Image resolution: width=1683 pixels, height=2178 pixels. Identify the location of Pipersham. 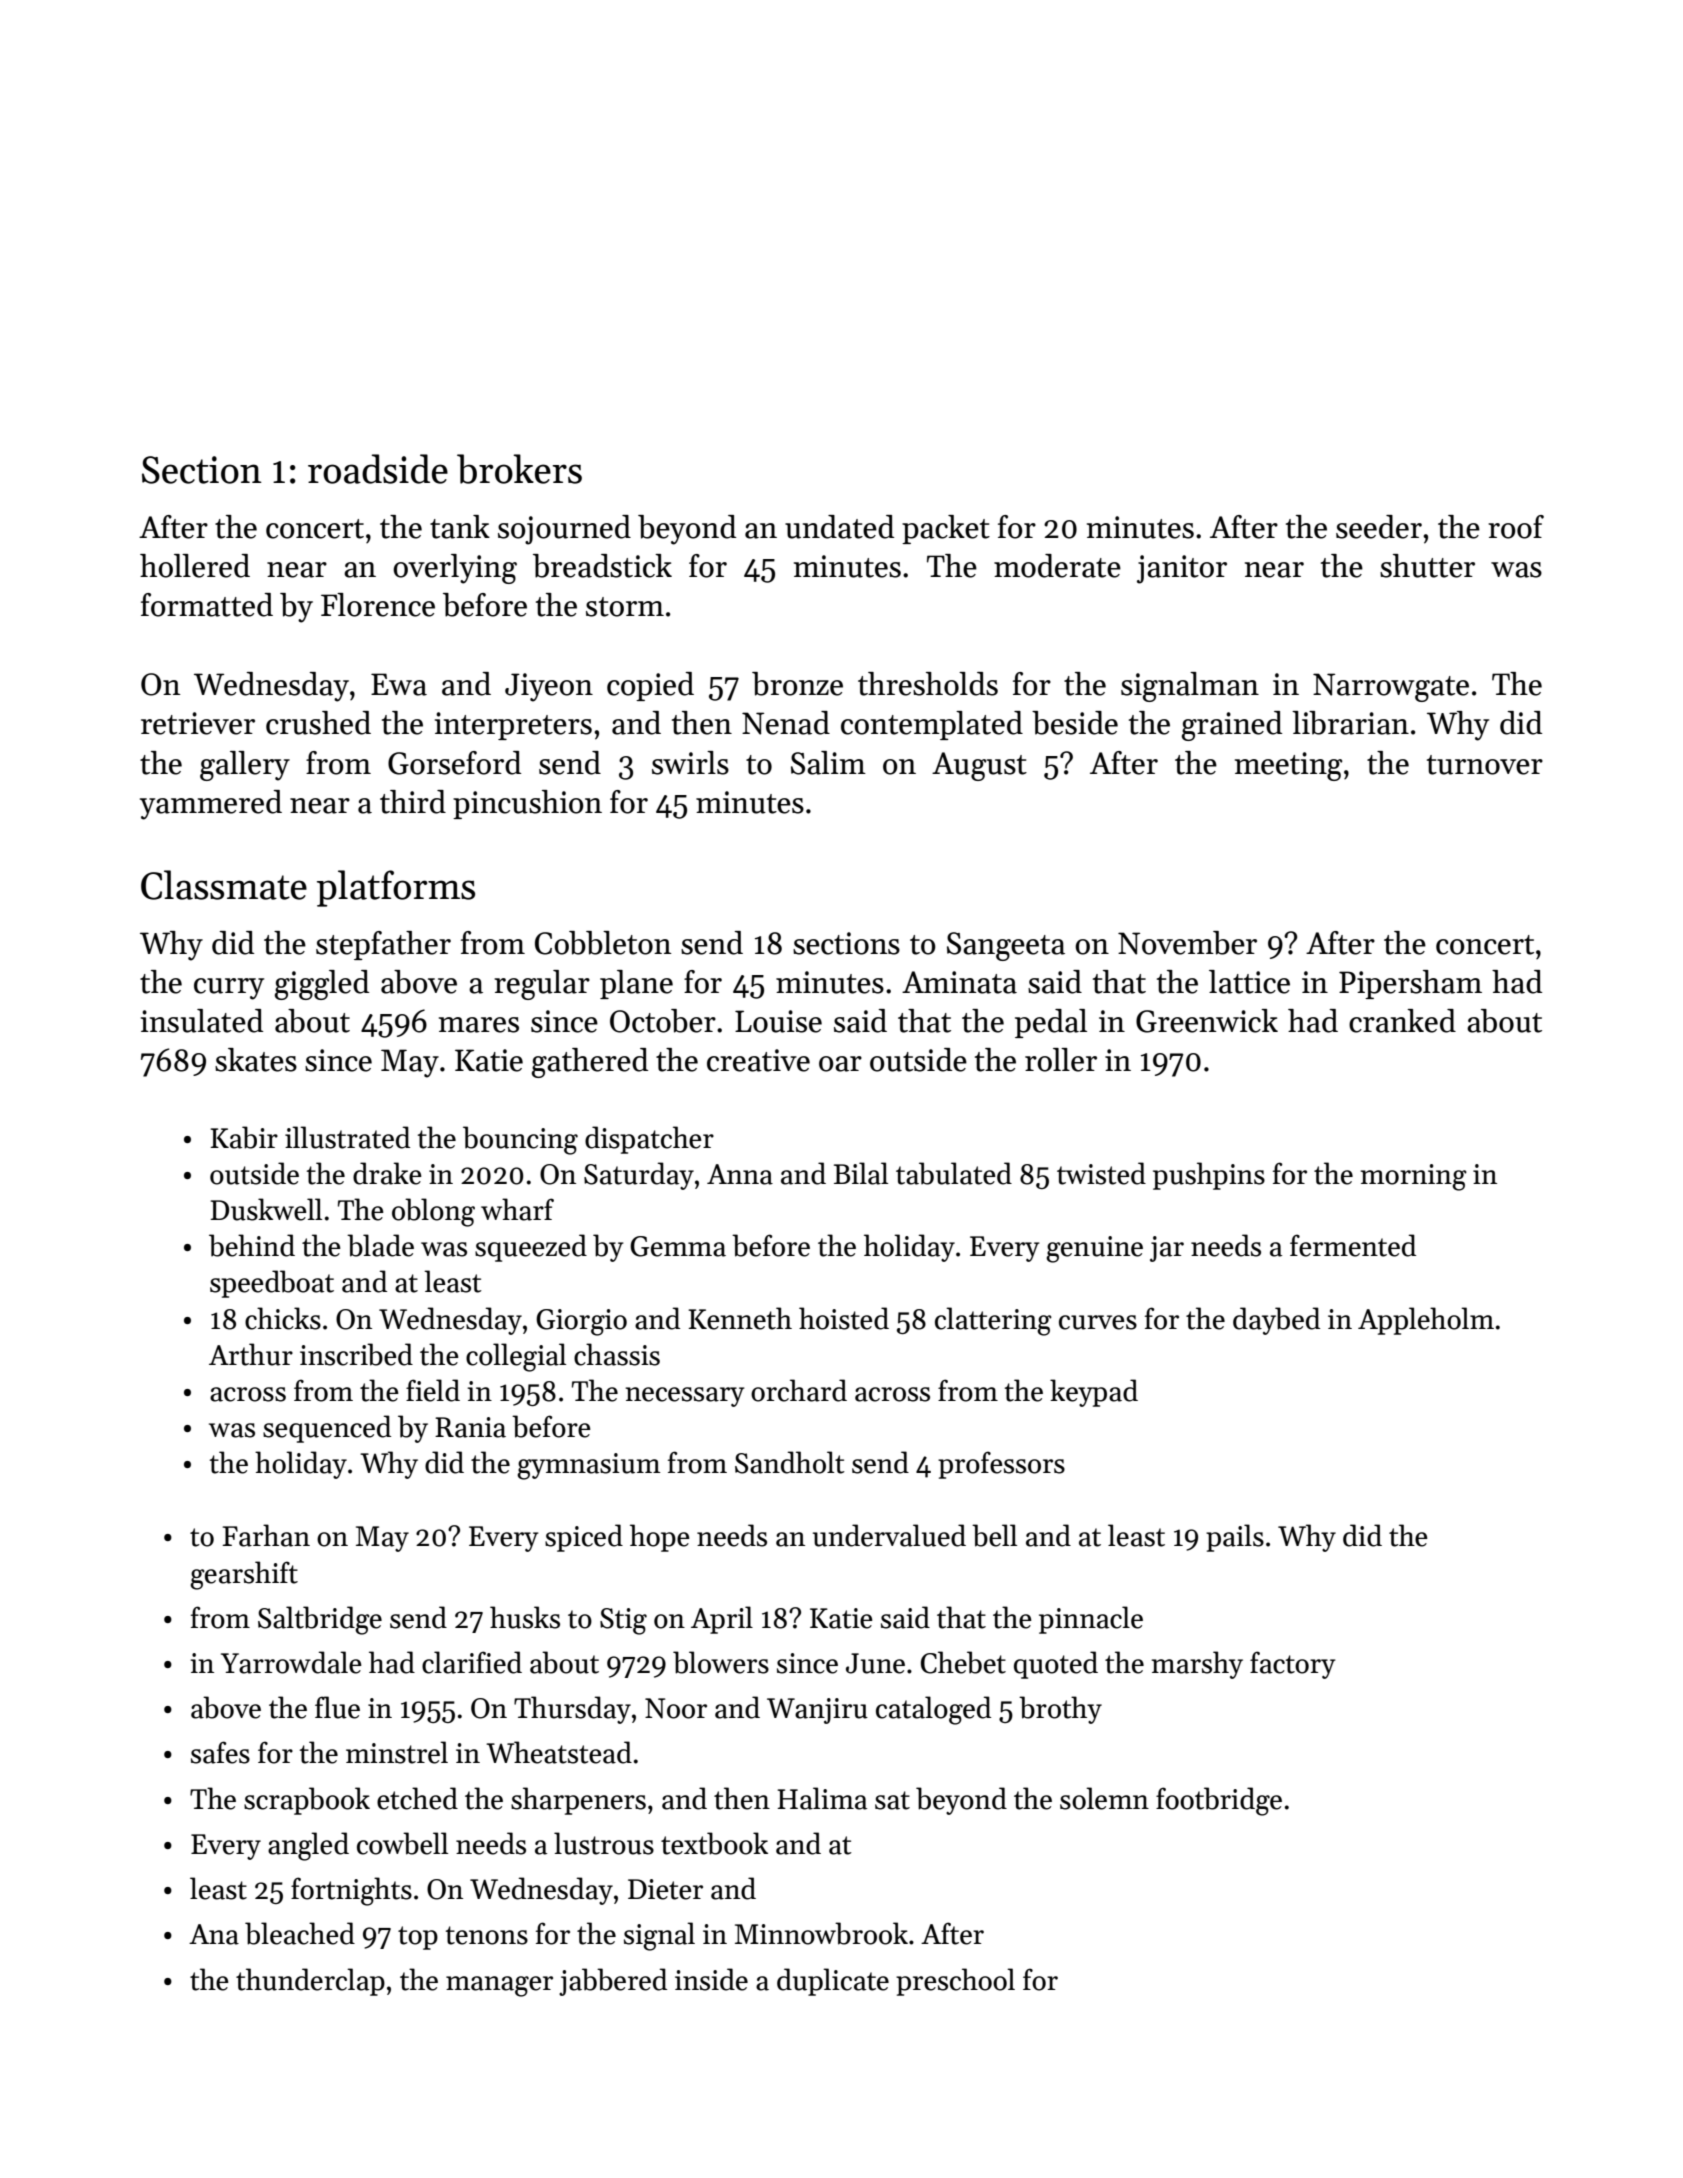
(1410, 984).
